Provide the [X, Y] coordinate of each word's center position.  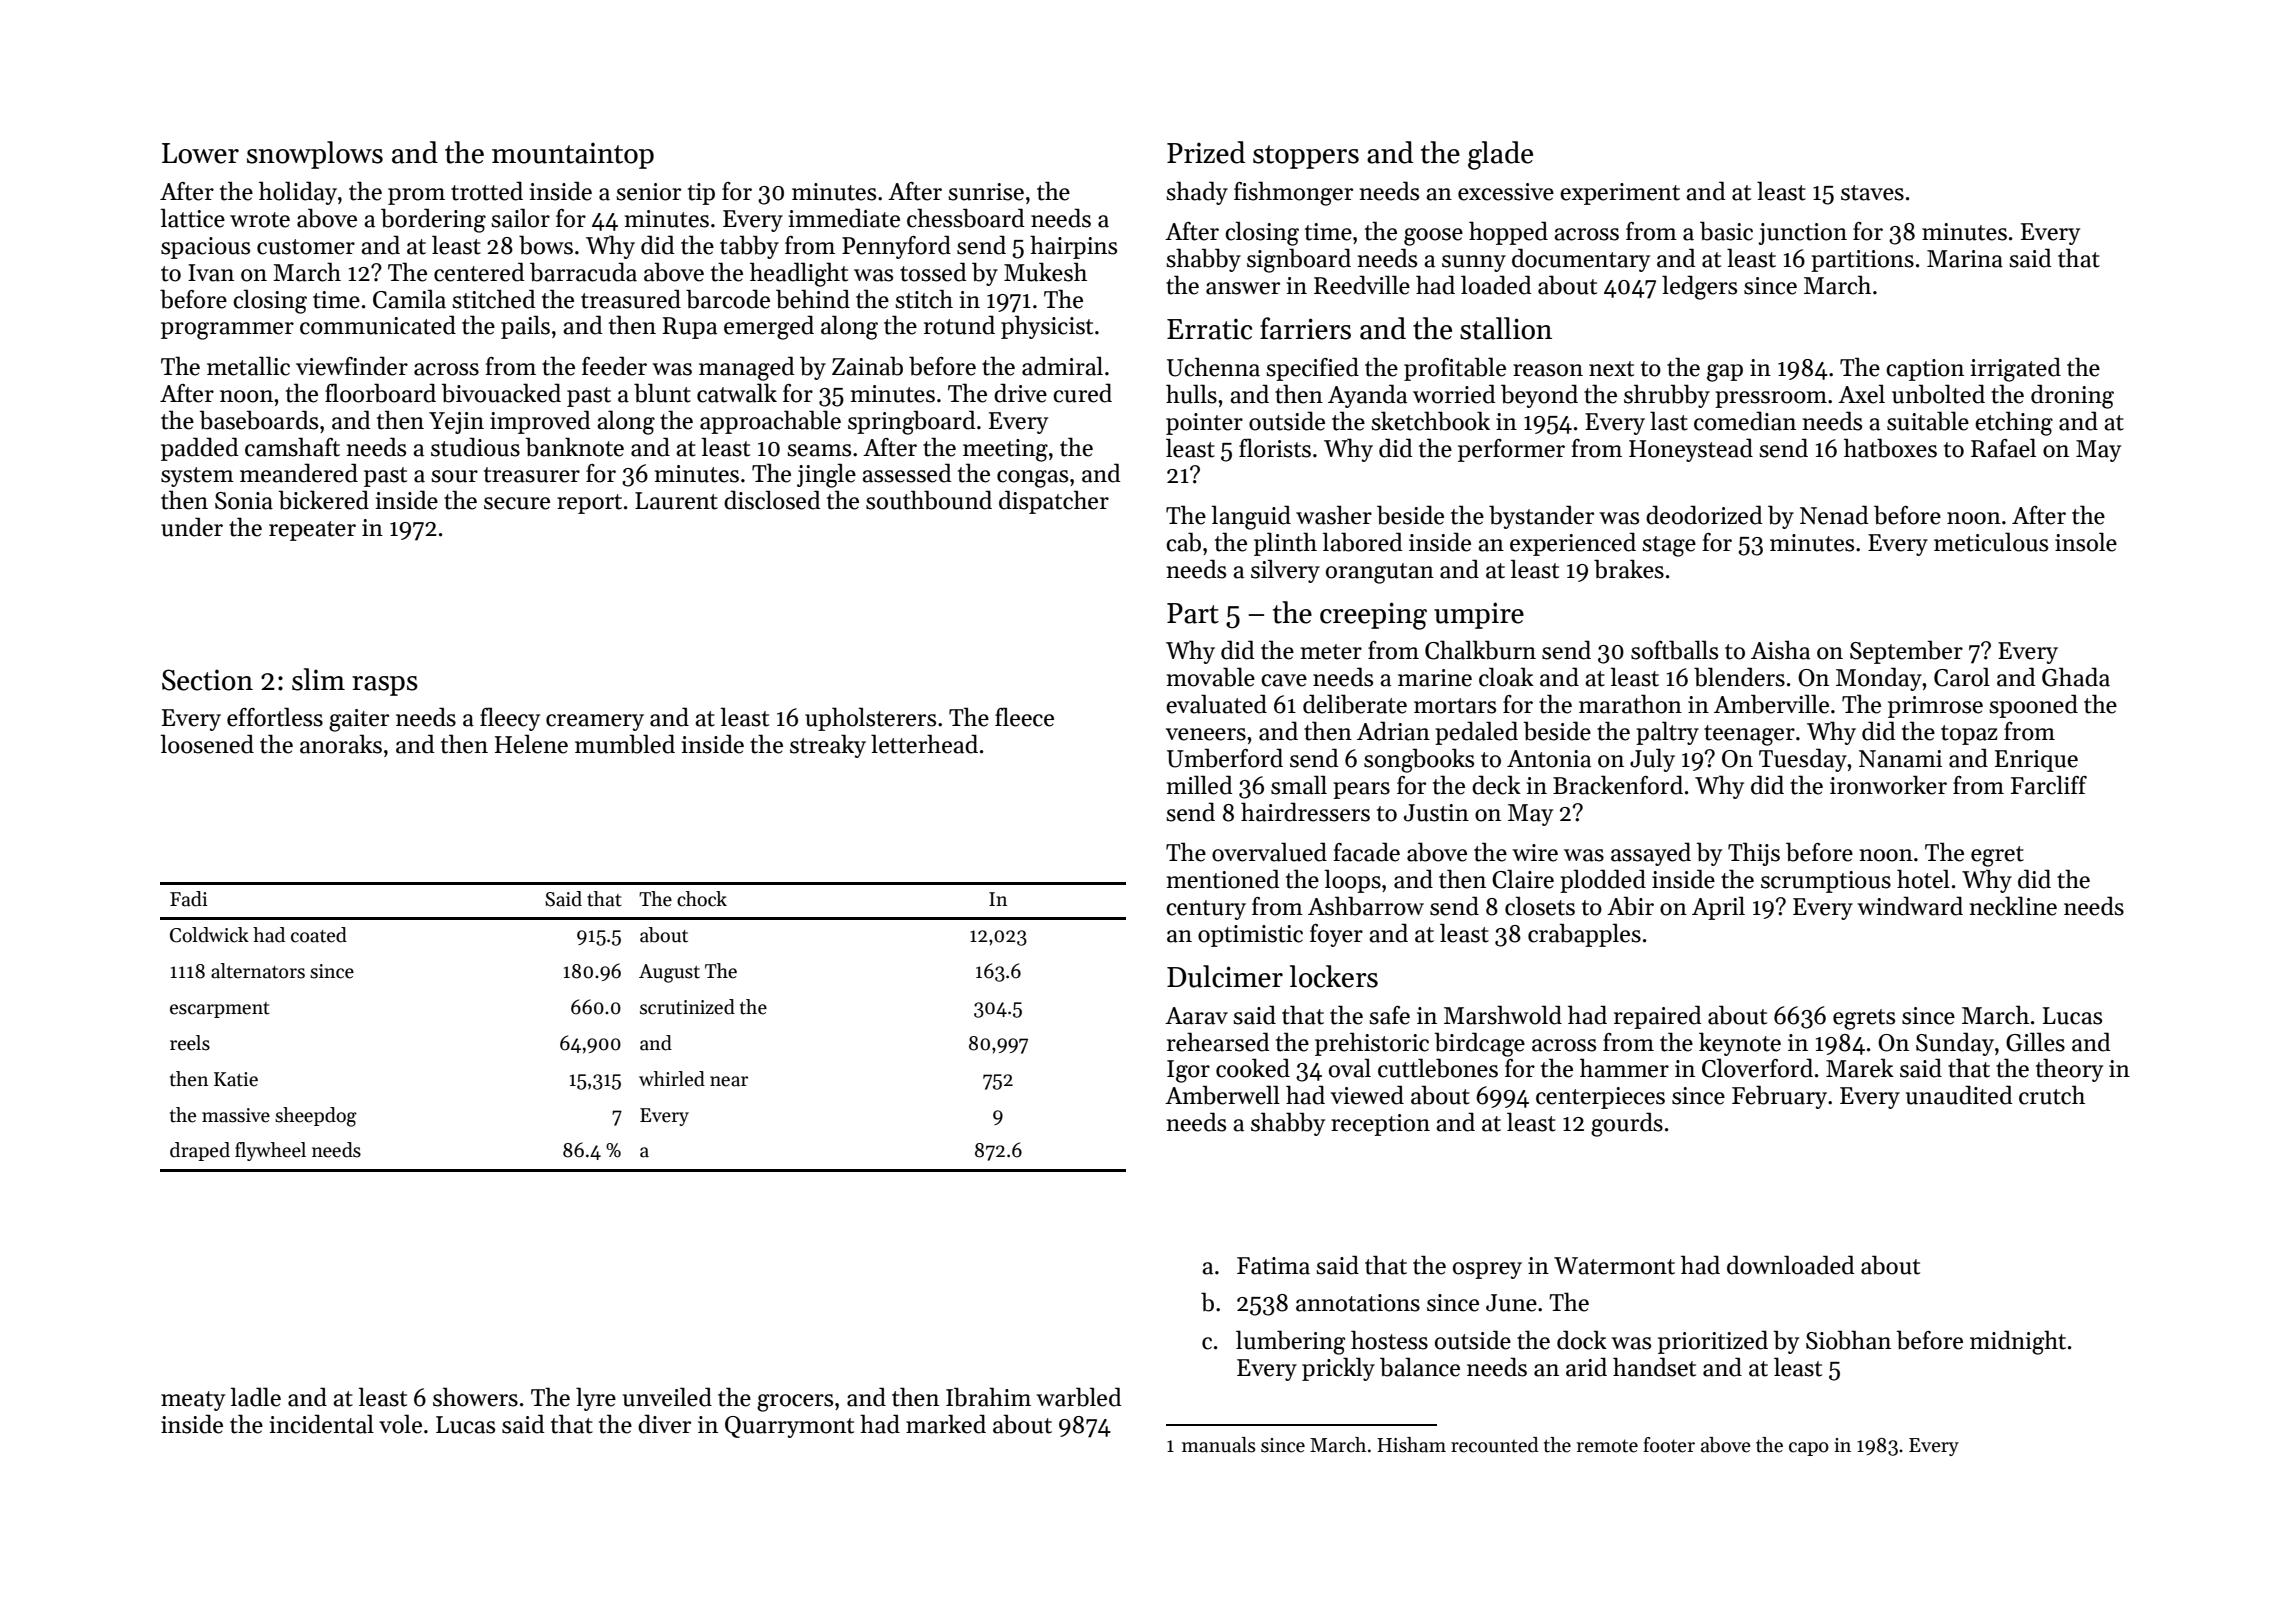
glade [1500, 155]
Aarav [1196, 1016]
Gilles [2035, 1042]
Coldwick [209, 935]
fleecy [510, 719]
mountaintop [573, 155]
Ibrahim [988, 1397]
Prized [1206, 152]
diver [664, 1424]
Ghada [2076, 677]
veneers [1206, 734]
